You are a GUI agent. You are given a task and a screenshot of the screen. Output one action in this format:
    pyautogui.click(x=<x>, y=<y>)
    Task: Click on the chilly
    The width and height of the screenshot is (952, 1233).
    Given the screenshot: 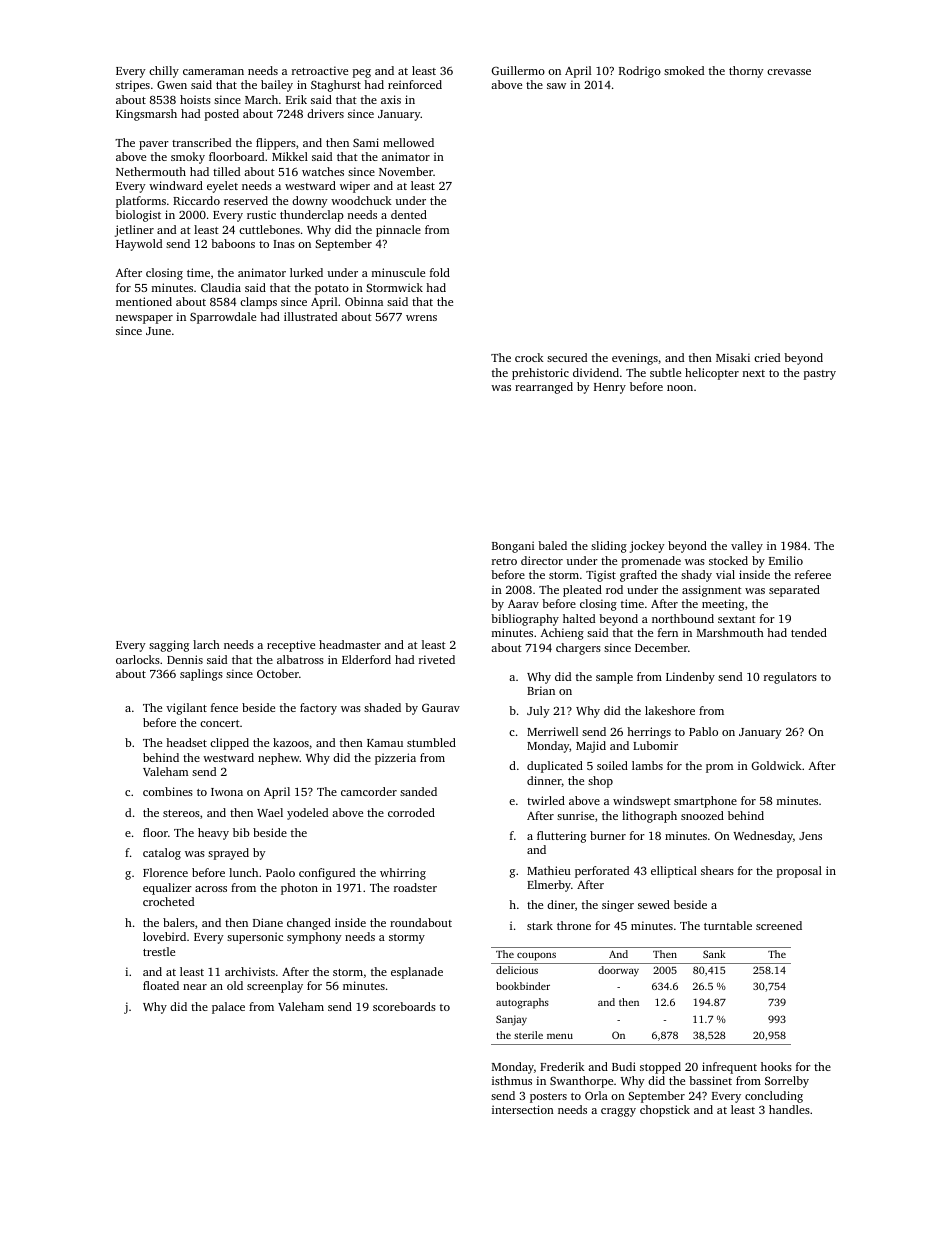 What is the action you would take?
    pyautogui.click(x=164, y=72)
